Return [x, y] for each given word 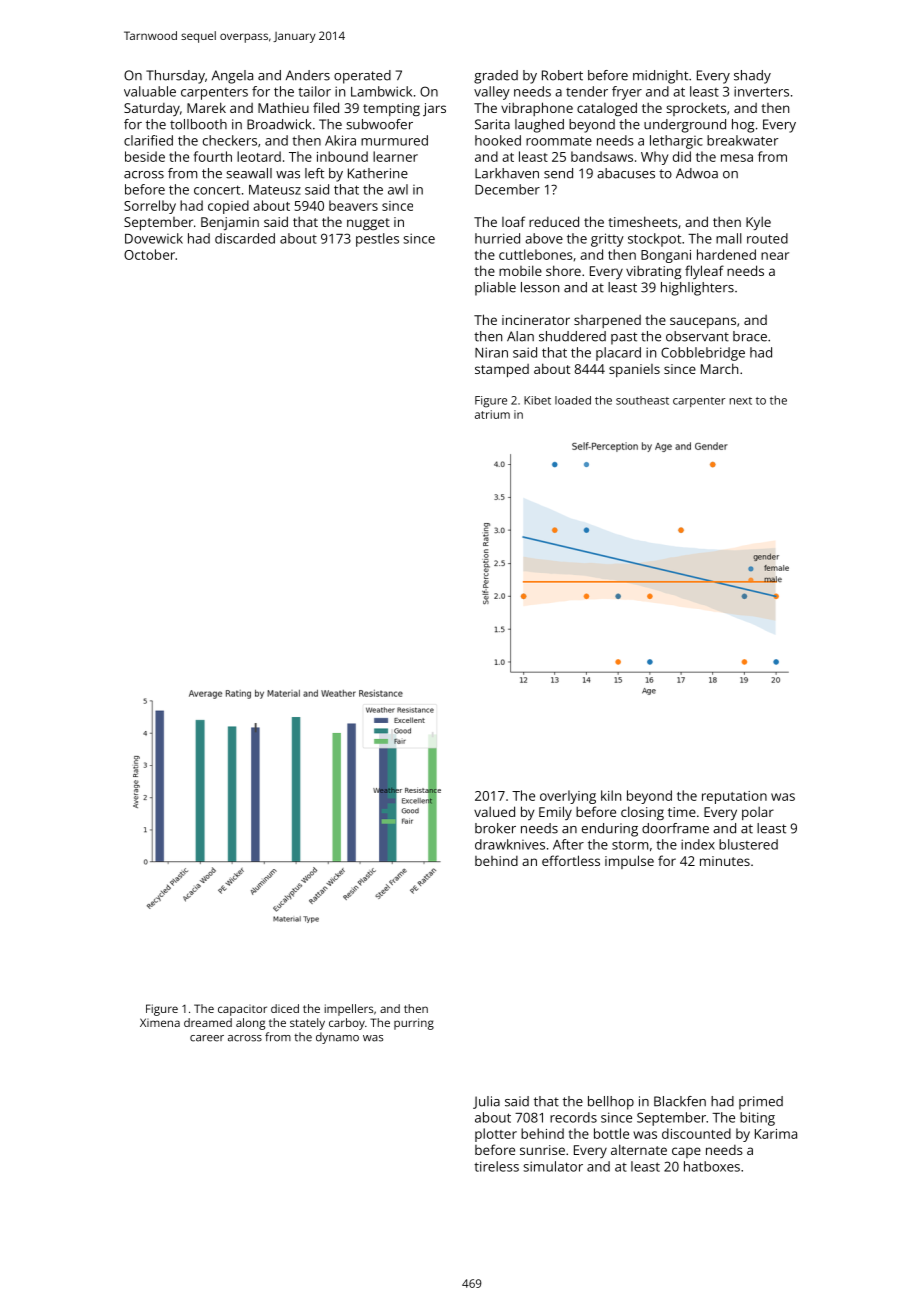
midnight [660, 77]
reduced [554, 221]
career [207, 1038]
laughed [539, 126]
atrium [492, 414]
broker [495, 828]
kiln [611, 795]
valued [494, 811]
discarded [245, 238]
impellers [348, 1010]
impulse [629, 862]
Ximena [160, 1022]
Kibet [537, 400]
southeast [642, 400]
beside [145, 156]
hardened [726, 254]
